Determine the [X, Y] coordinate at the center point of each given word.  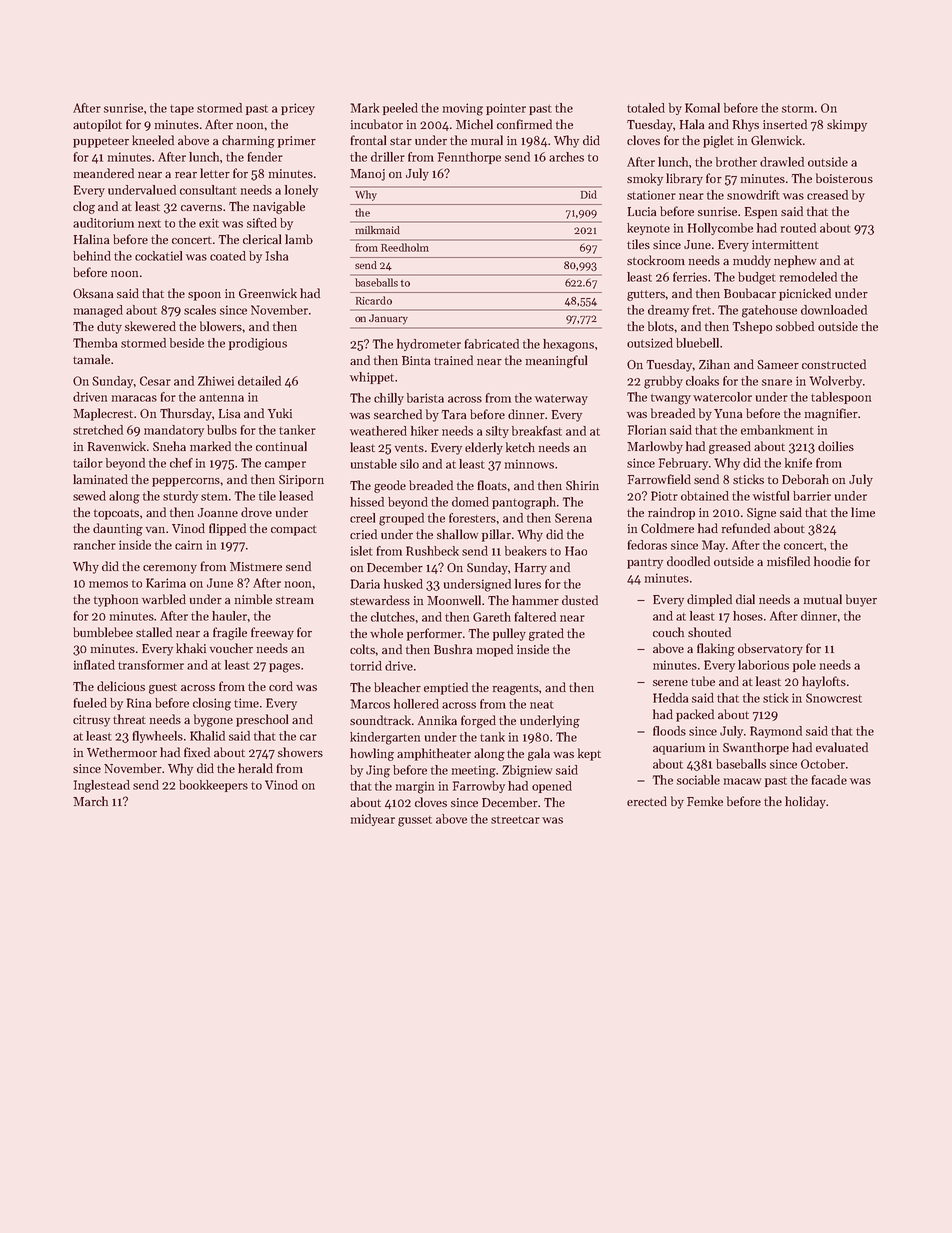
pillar [496, 535]
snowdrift [753, 195]
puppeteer [101, 142]
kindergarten [385, 738]
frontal [368, 140]
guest [163, 688]
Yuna [728, 413]
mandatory [174, 431]
